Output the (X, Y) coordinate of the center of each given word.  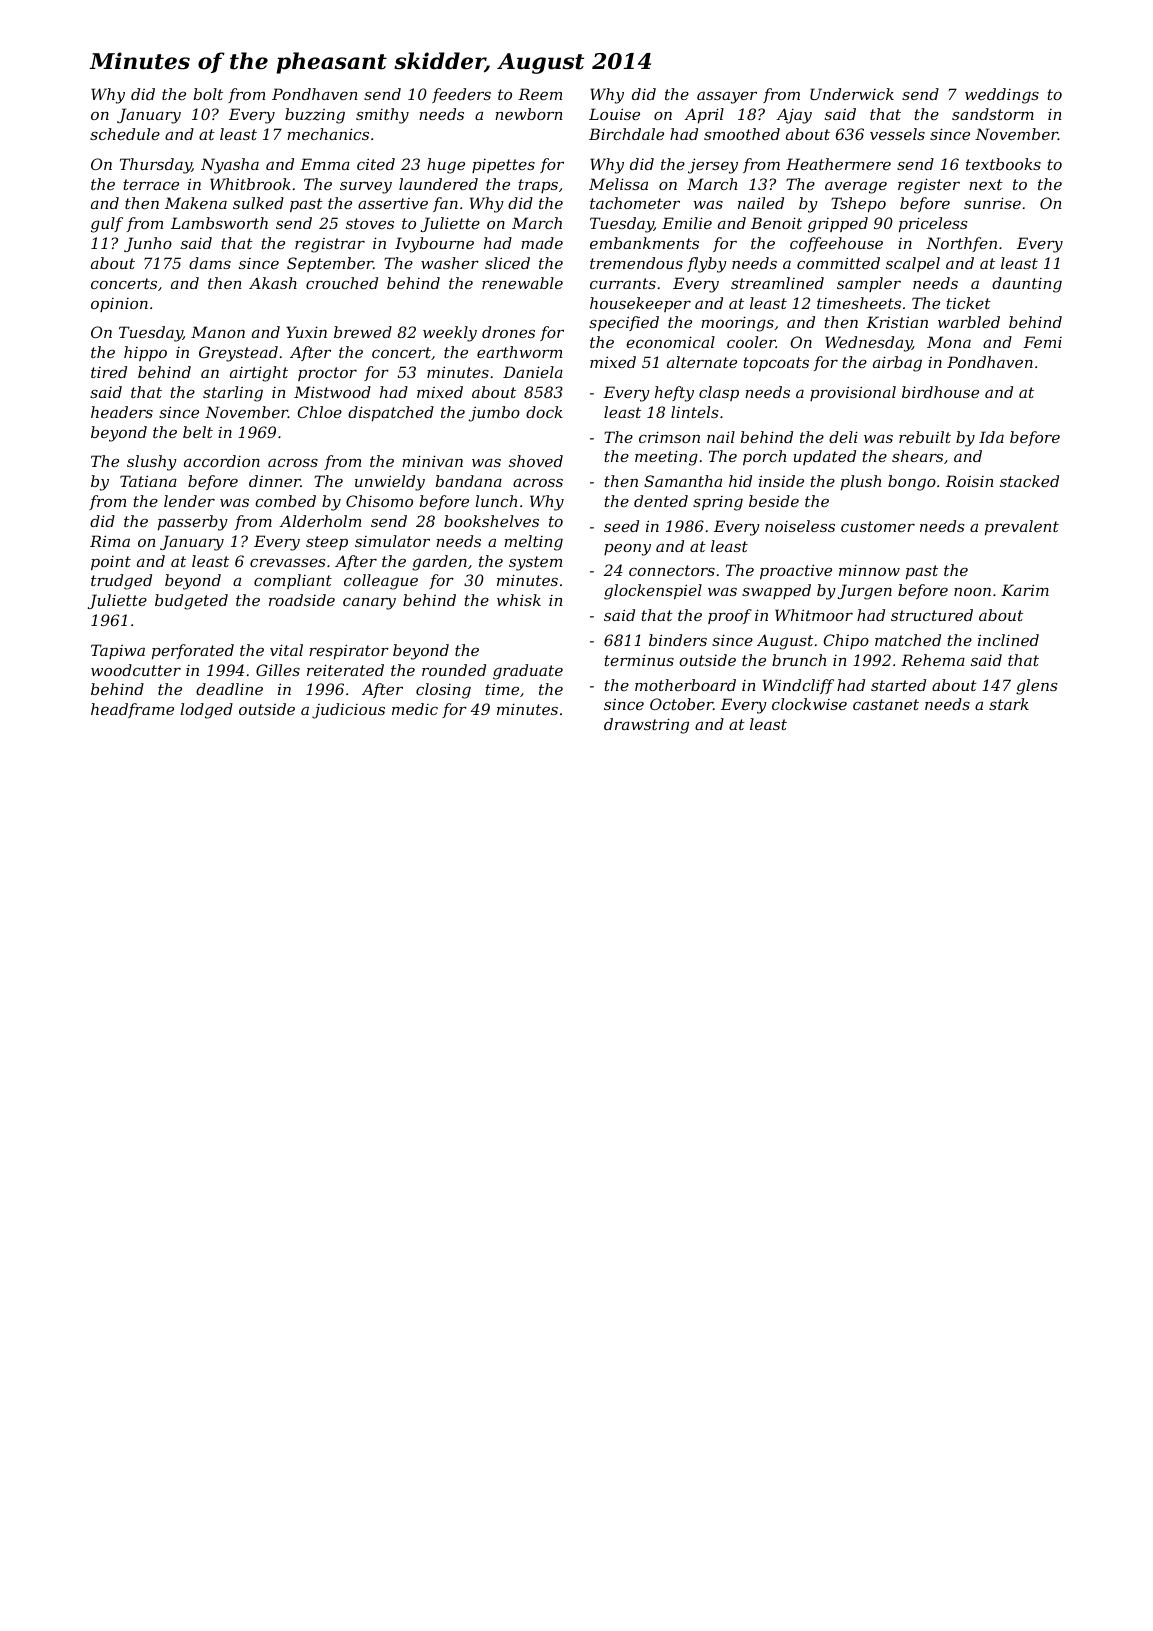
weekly (450, 334)
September (330, 264)
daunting (1027, 285)
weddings (1002, 96)
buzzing (315, 116)
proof (730, 616)
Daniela (533, 372)
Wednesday (868, 344)
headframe (132, 710)
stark (1009, 704)
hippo (145, 353)
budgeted (191, 602)
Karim (1025, 590)
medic (415, 709)
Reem (540, 94)
